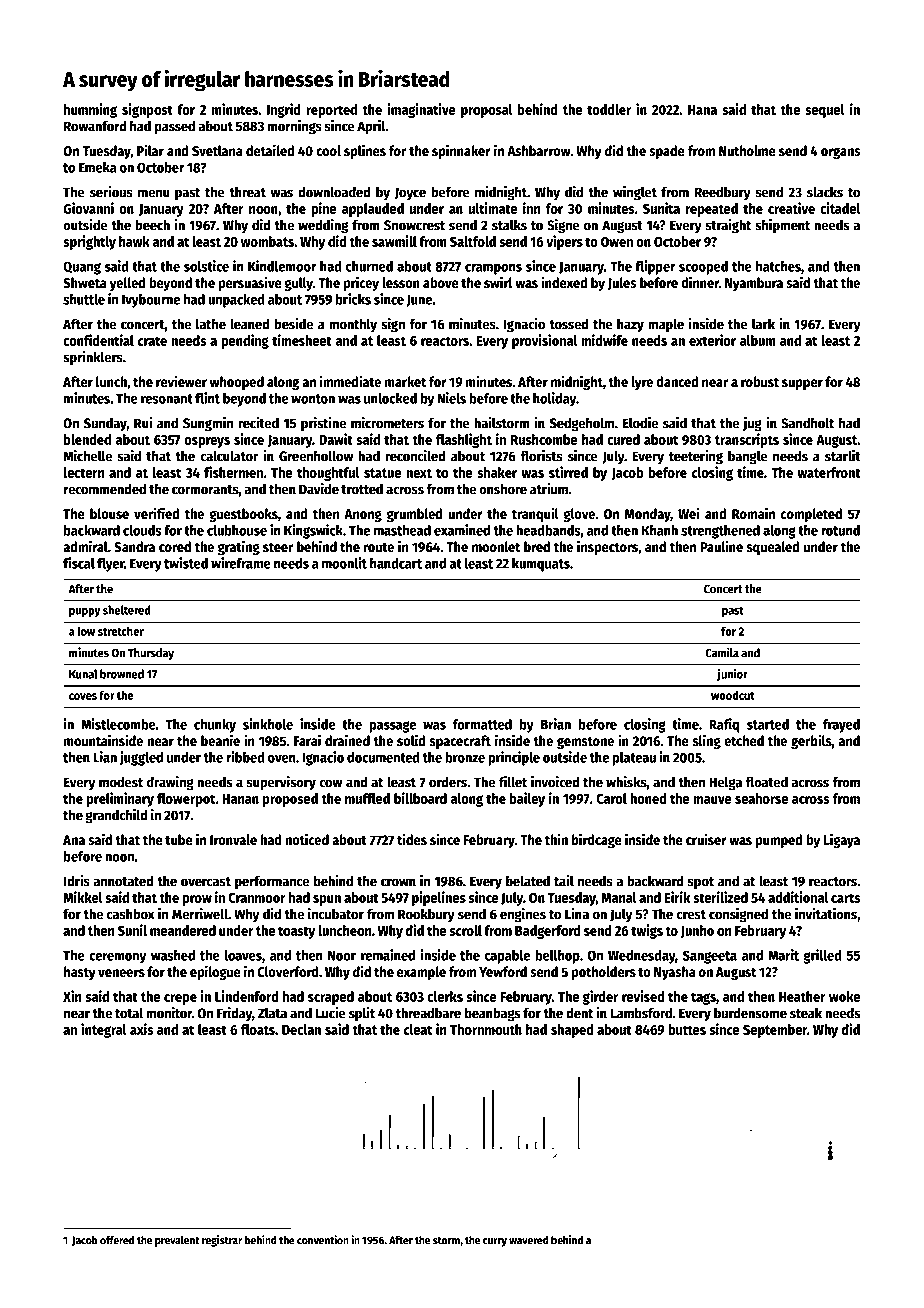  I want to click on puppy, so click(85, 612).
